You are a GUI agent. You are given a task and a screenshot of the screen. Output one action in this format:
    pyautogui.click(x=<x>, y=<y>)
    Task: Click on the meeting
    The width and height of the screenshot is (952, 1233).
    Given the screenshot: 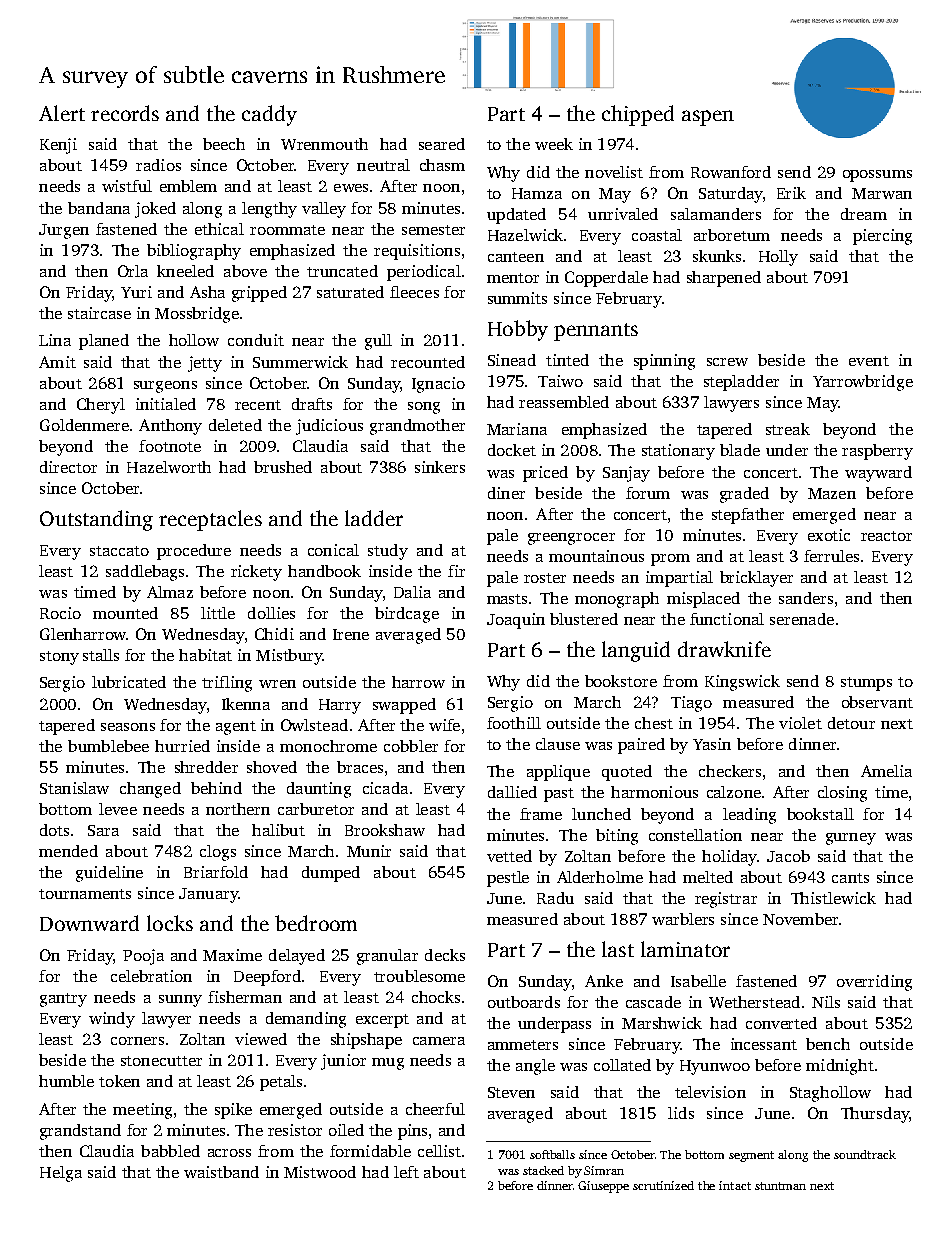 What is the action you would take?
    pyautogui.click(x=142, y=1111)
